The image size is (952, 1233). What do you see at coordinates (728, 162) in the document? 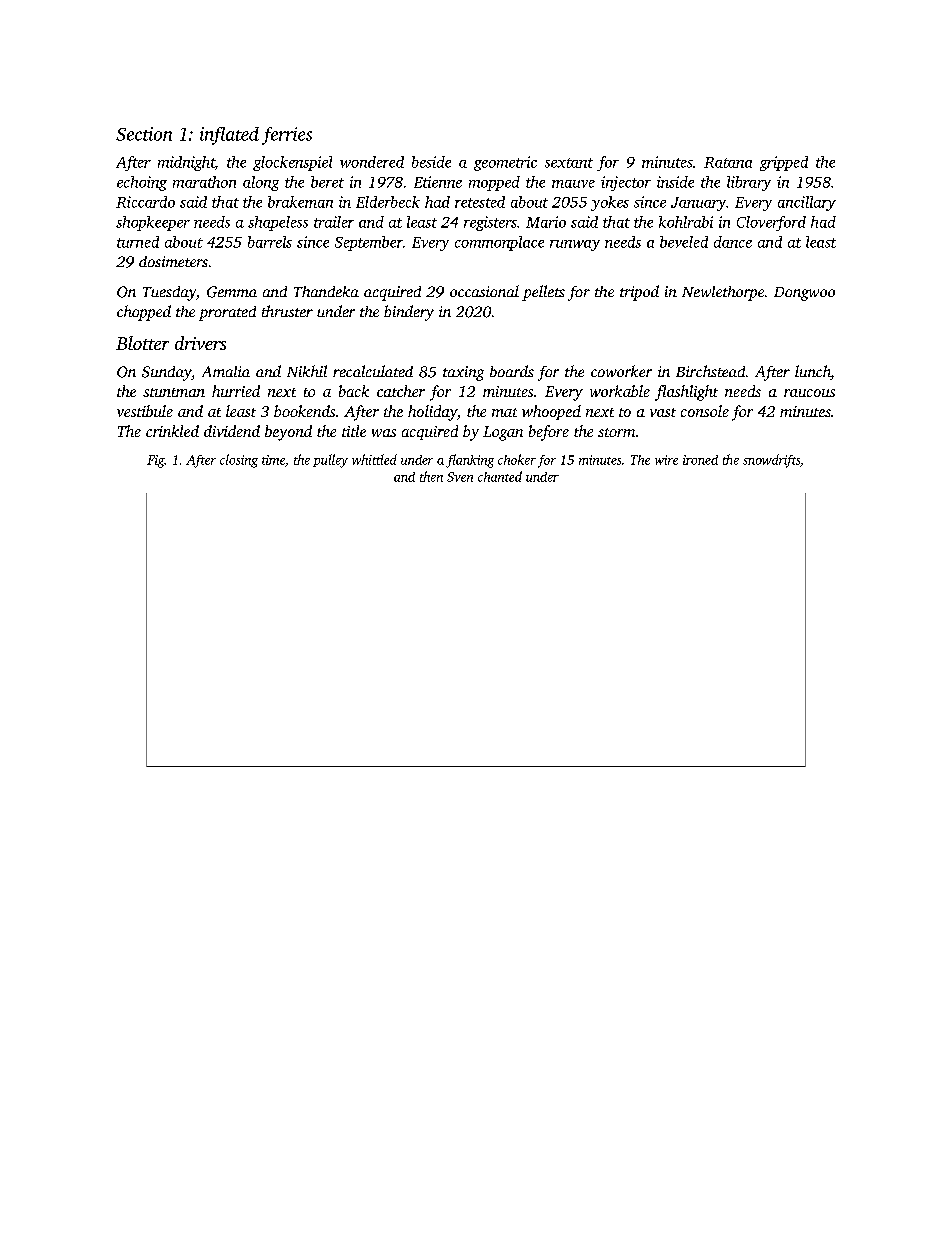
I see `Ratana` at bounding box center [728, 162].
